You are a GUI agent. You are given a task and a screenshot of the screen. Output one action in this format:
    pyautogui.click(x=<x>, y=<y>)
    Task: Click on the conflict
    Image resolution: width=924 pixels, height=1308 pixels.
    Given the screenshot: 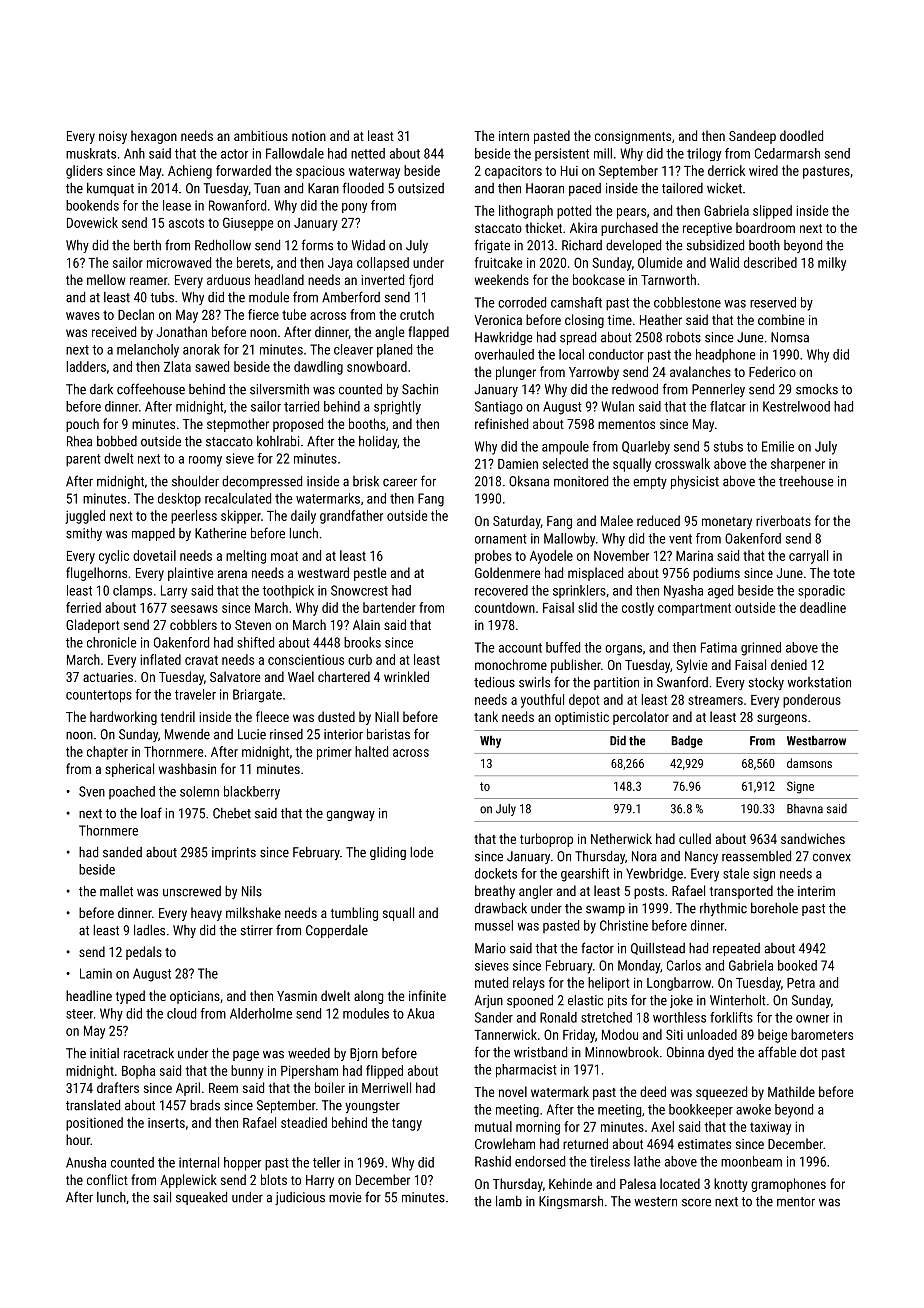 What is the action you would take?
    pyautogui.click(x=107, y=1179)
